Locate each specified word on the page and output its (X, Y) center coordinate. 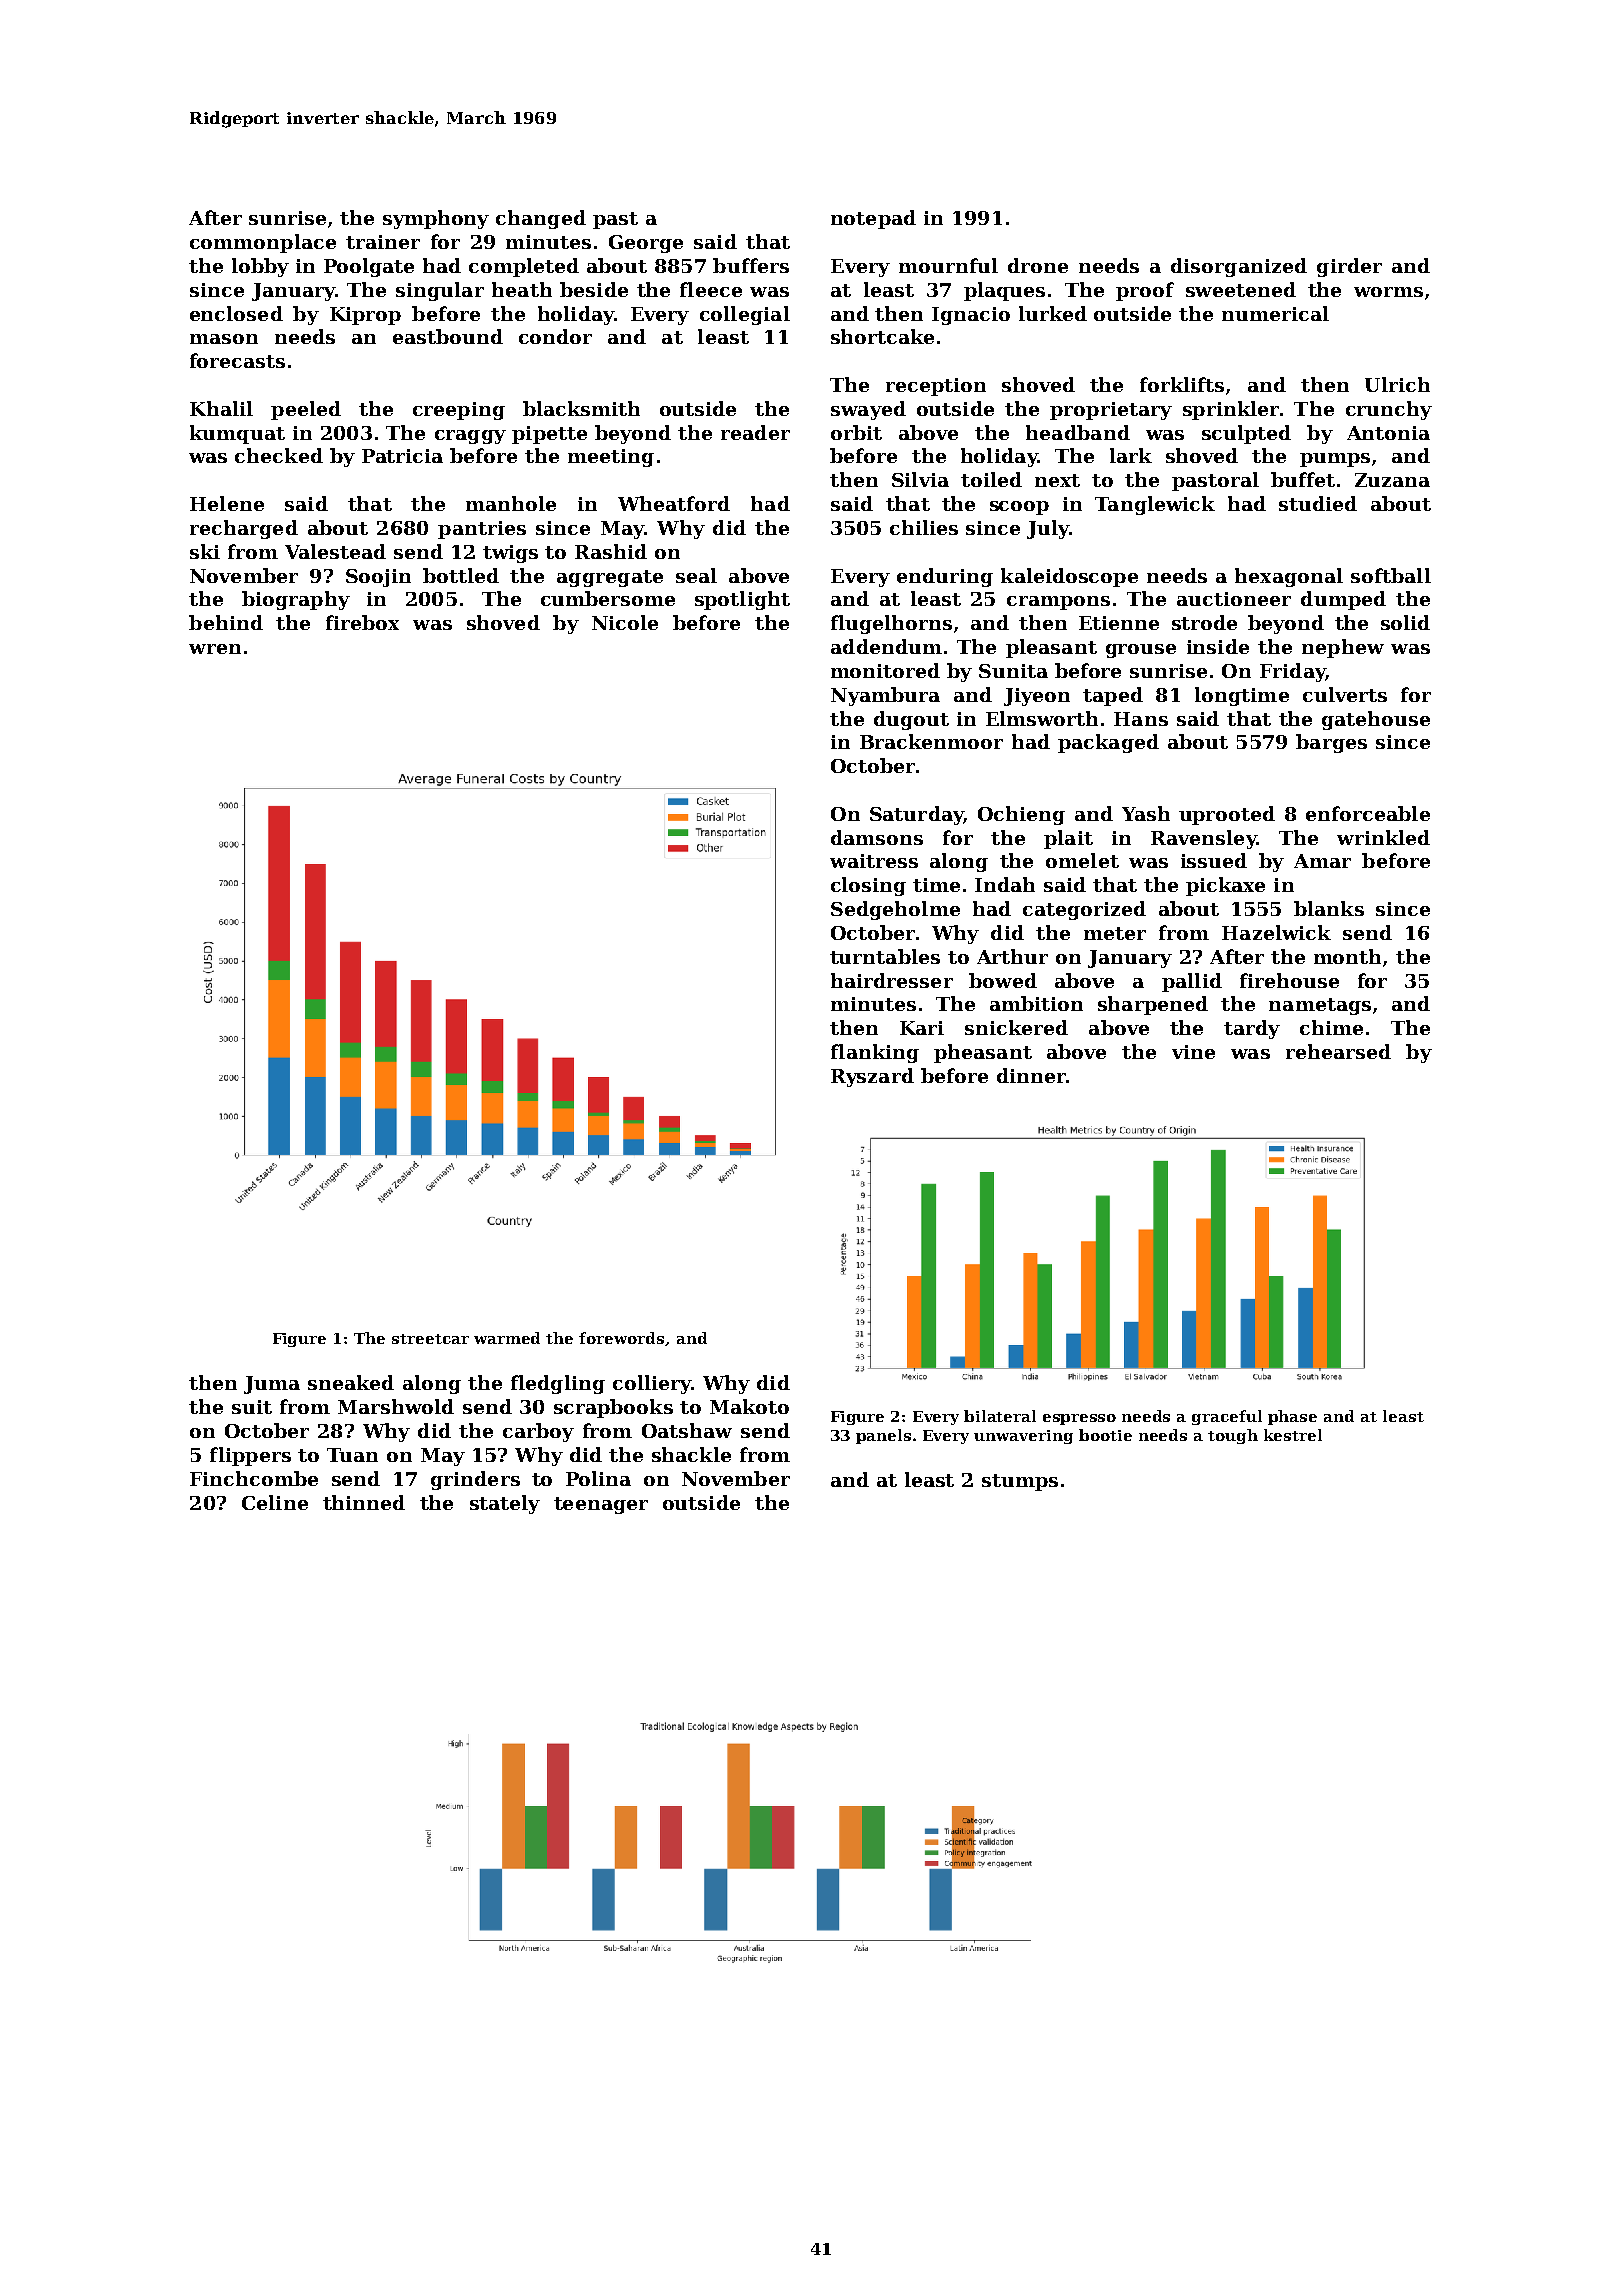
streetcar (430, 1339)
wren (215, 649)
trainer (383, 242)
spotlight (742, 600)
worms (1388, 292)
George (646, 244)
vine (1193, 1052)
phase (1292, 1417)
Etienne (1119, 623)
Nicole (625, 622)
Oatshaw (687, 1430)
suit (252, 1407)
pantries (482, 530)
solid (1405, 622)
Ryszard (872, 1077)
